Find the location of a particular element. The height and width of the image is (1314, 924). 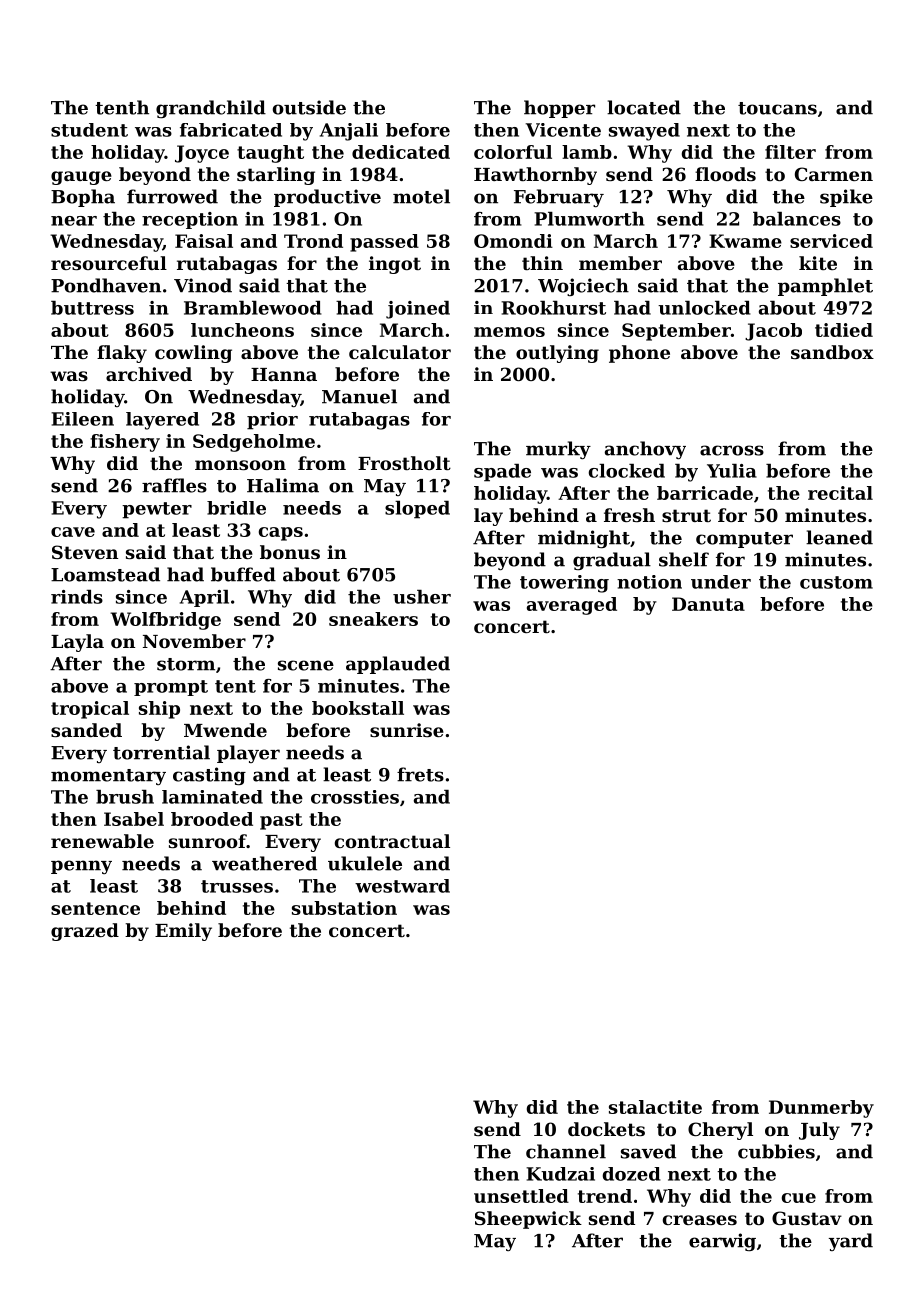

phone is located at coordinates (639, 354).
